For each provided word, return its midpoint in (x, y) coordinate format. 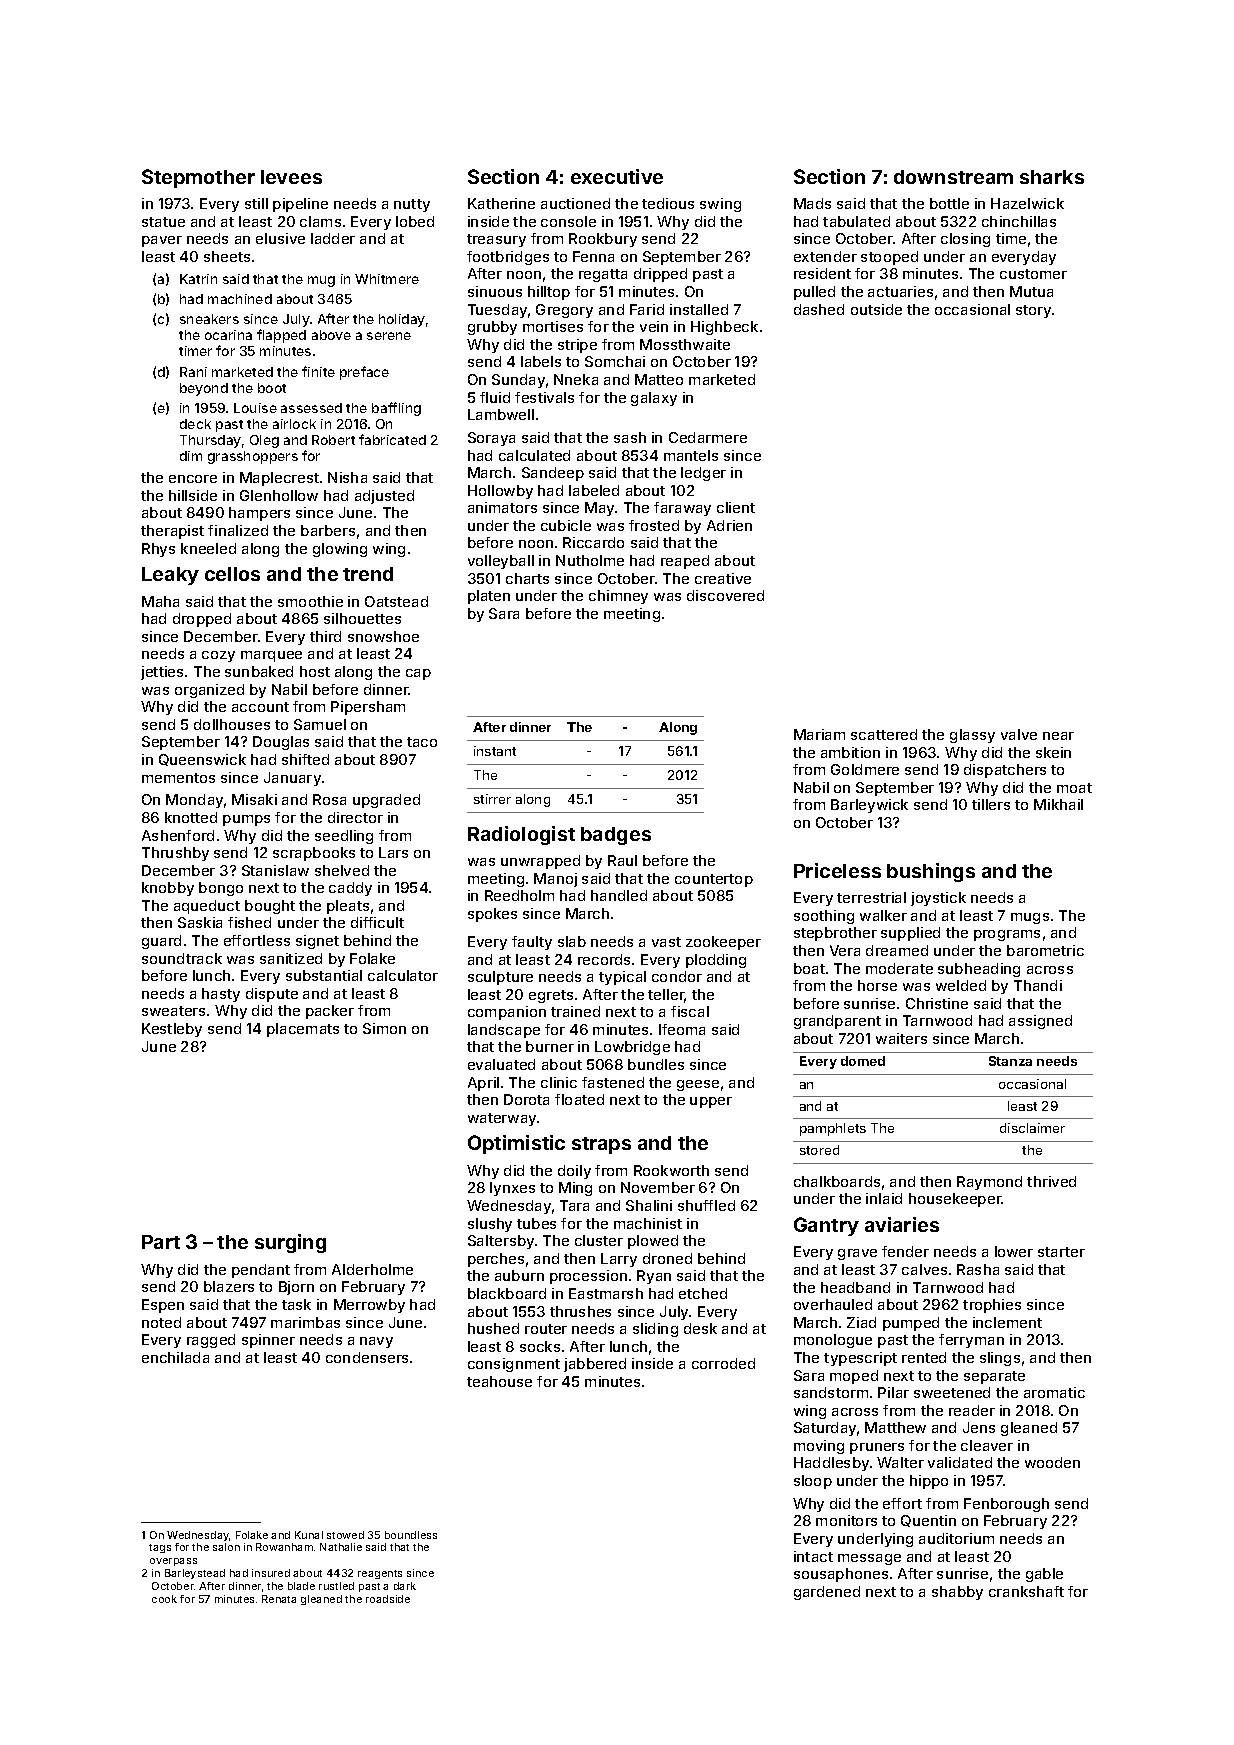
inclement (1007, 1322)
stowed (345, 1535)
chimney (618, 597)
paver (162, 241)
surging (290, 1243)
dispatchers (1005, 771)
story (1033, 311)
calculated (534, 455)
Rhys (158, 550)
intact (813, 1556)
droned (667, 1258)
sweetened (952, 1392)
